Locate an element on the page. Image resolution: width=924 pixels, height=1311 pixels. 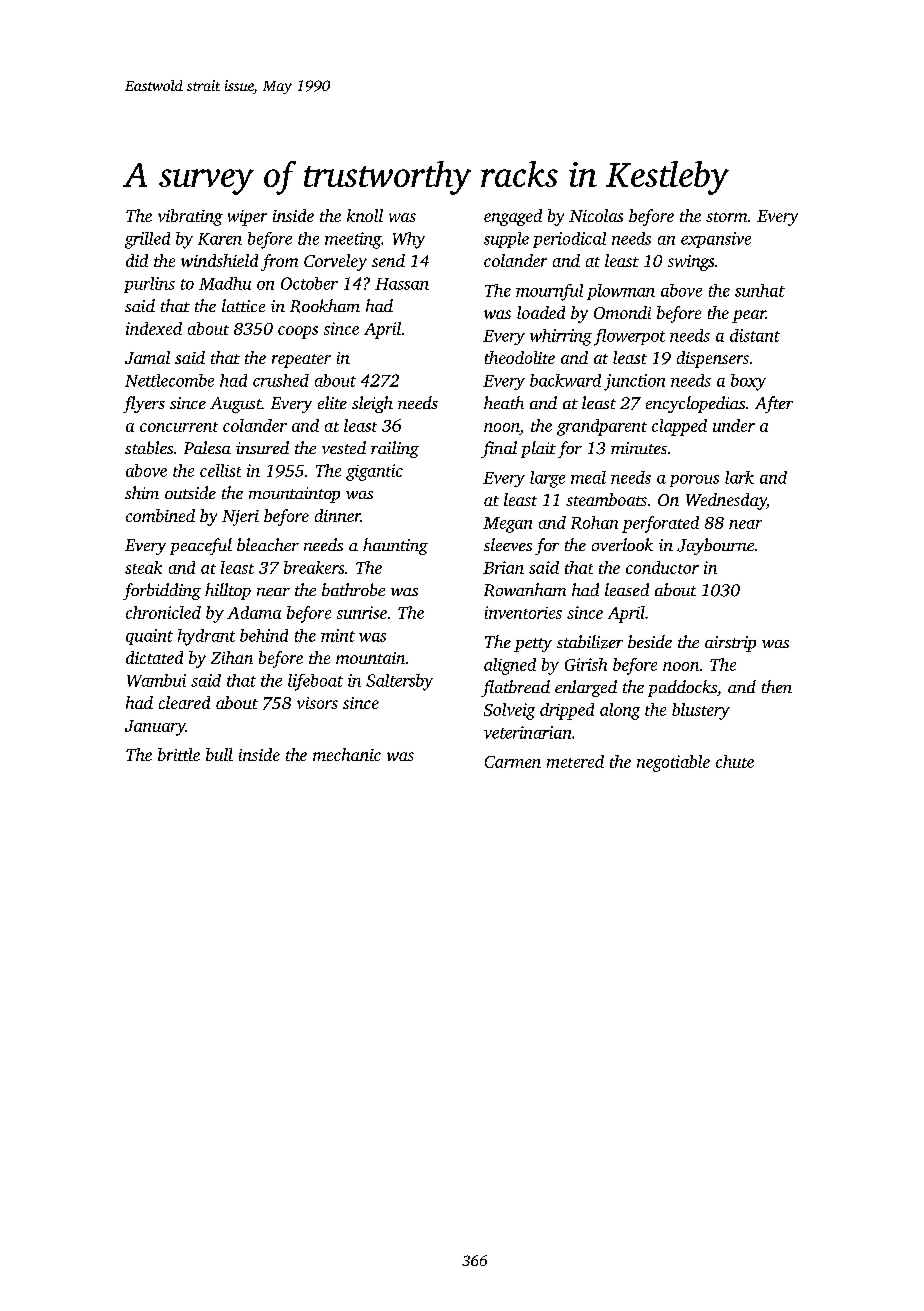
engaged is located at coordinates (513, 217).
